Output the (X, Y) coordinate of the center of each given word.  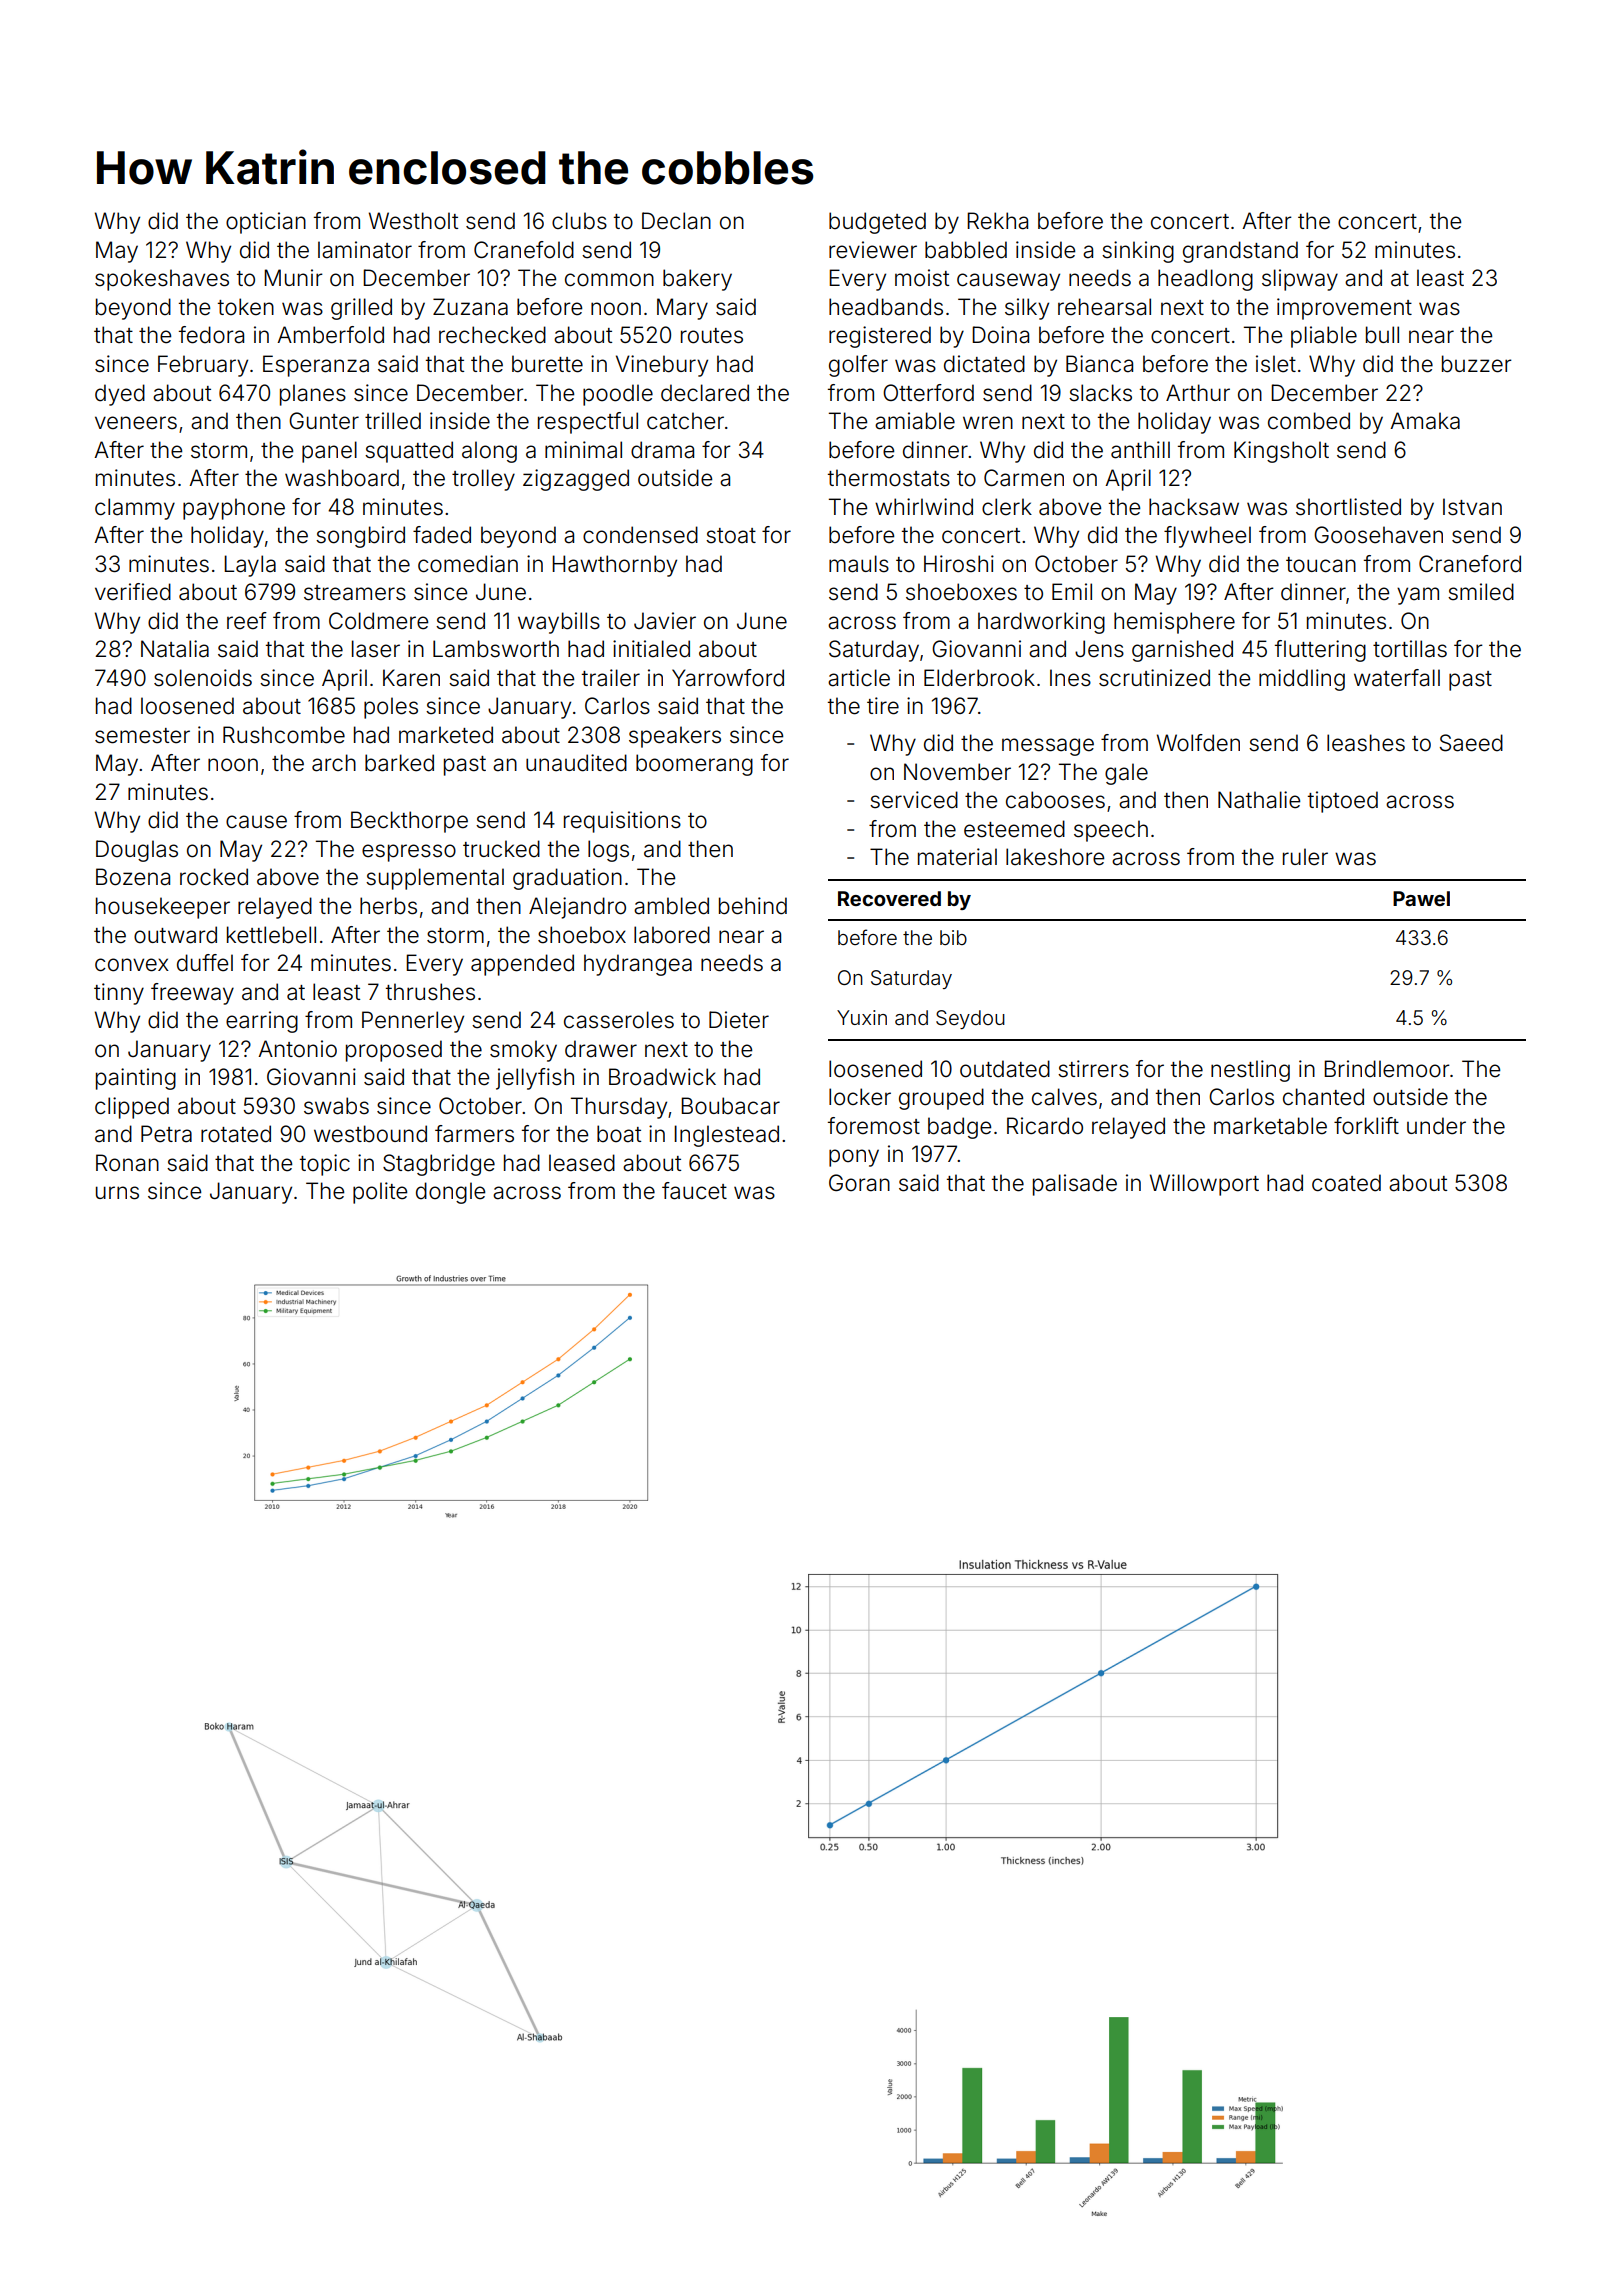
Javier (665, 621)
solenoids (203, 678)
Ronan (127, 1163)
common (609, 280)
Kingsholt (1281, 452)
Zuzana (470, 307)
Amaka (1425, 421)
